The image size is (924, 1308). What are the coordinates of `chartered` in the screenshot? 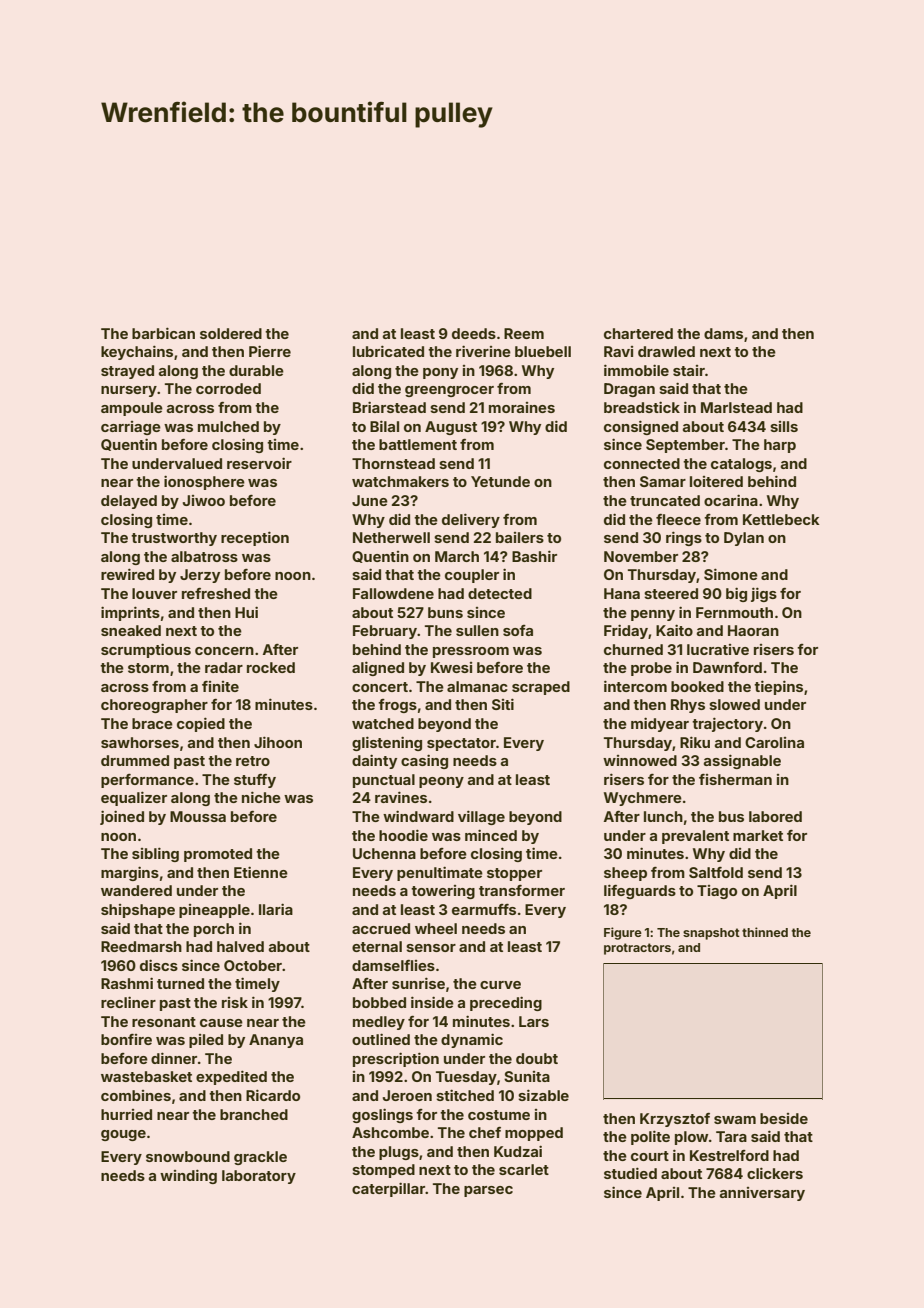 It's located at (638, 333).
